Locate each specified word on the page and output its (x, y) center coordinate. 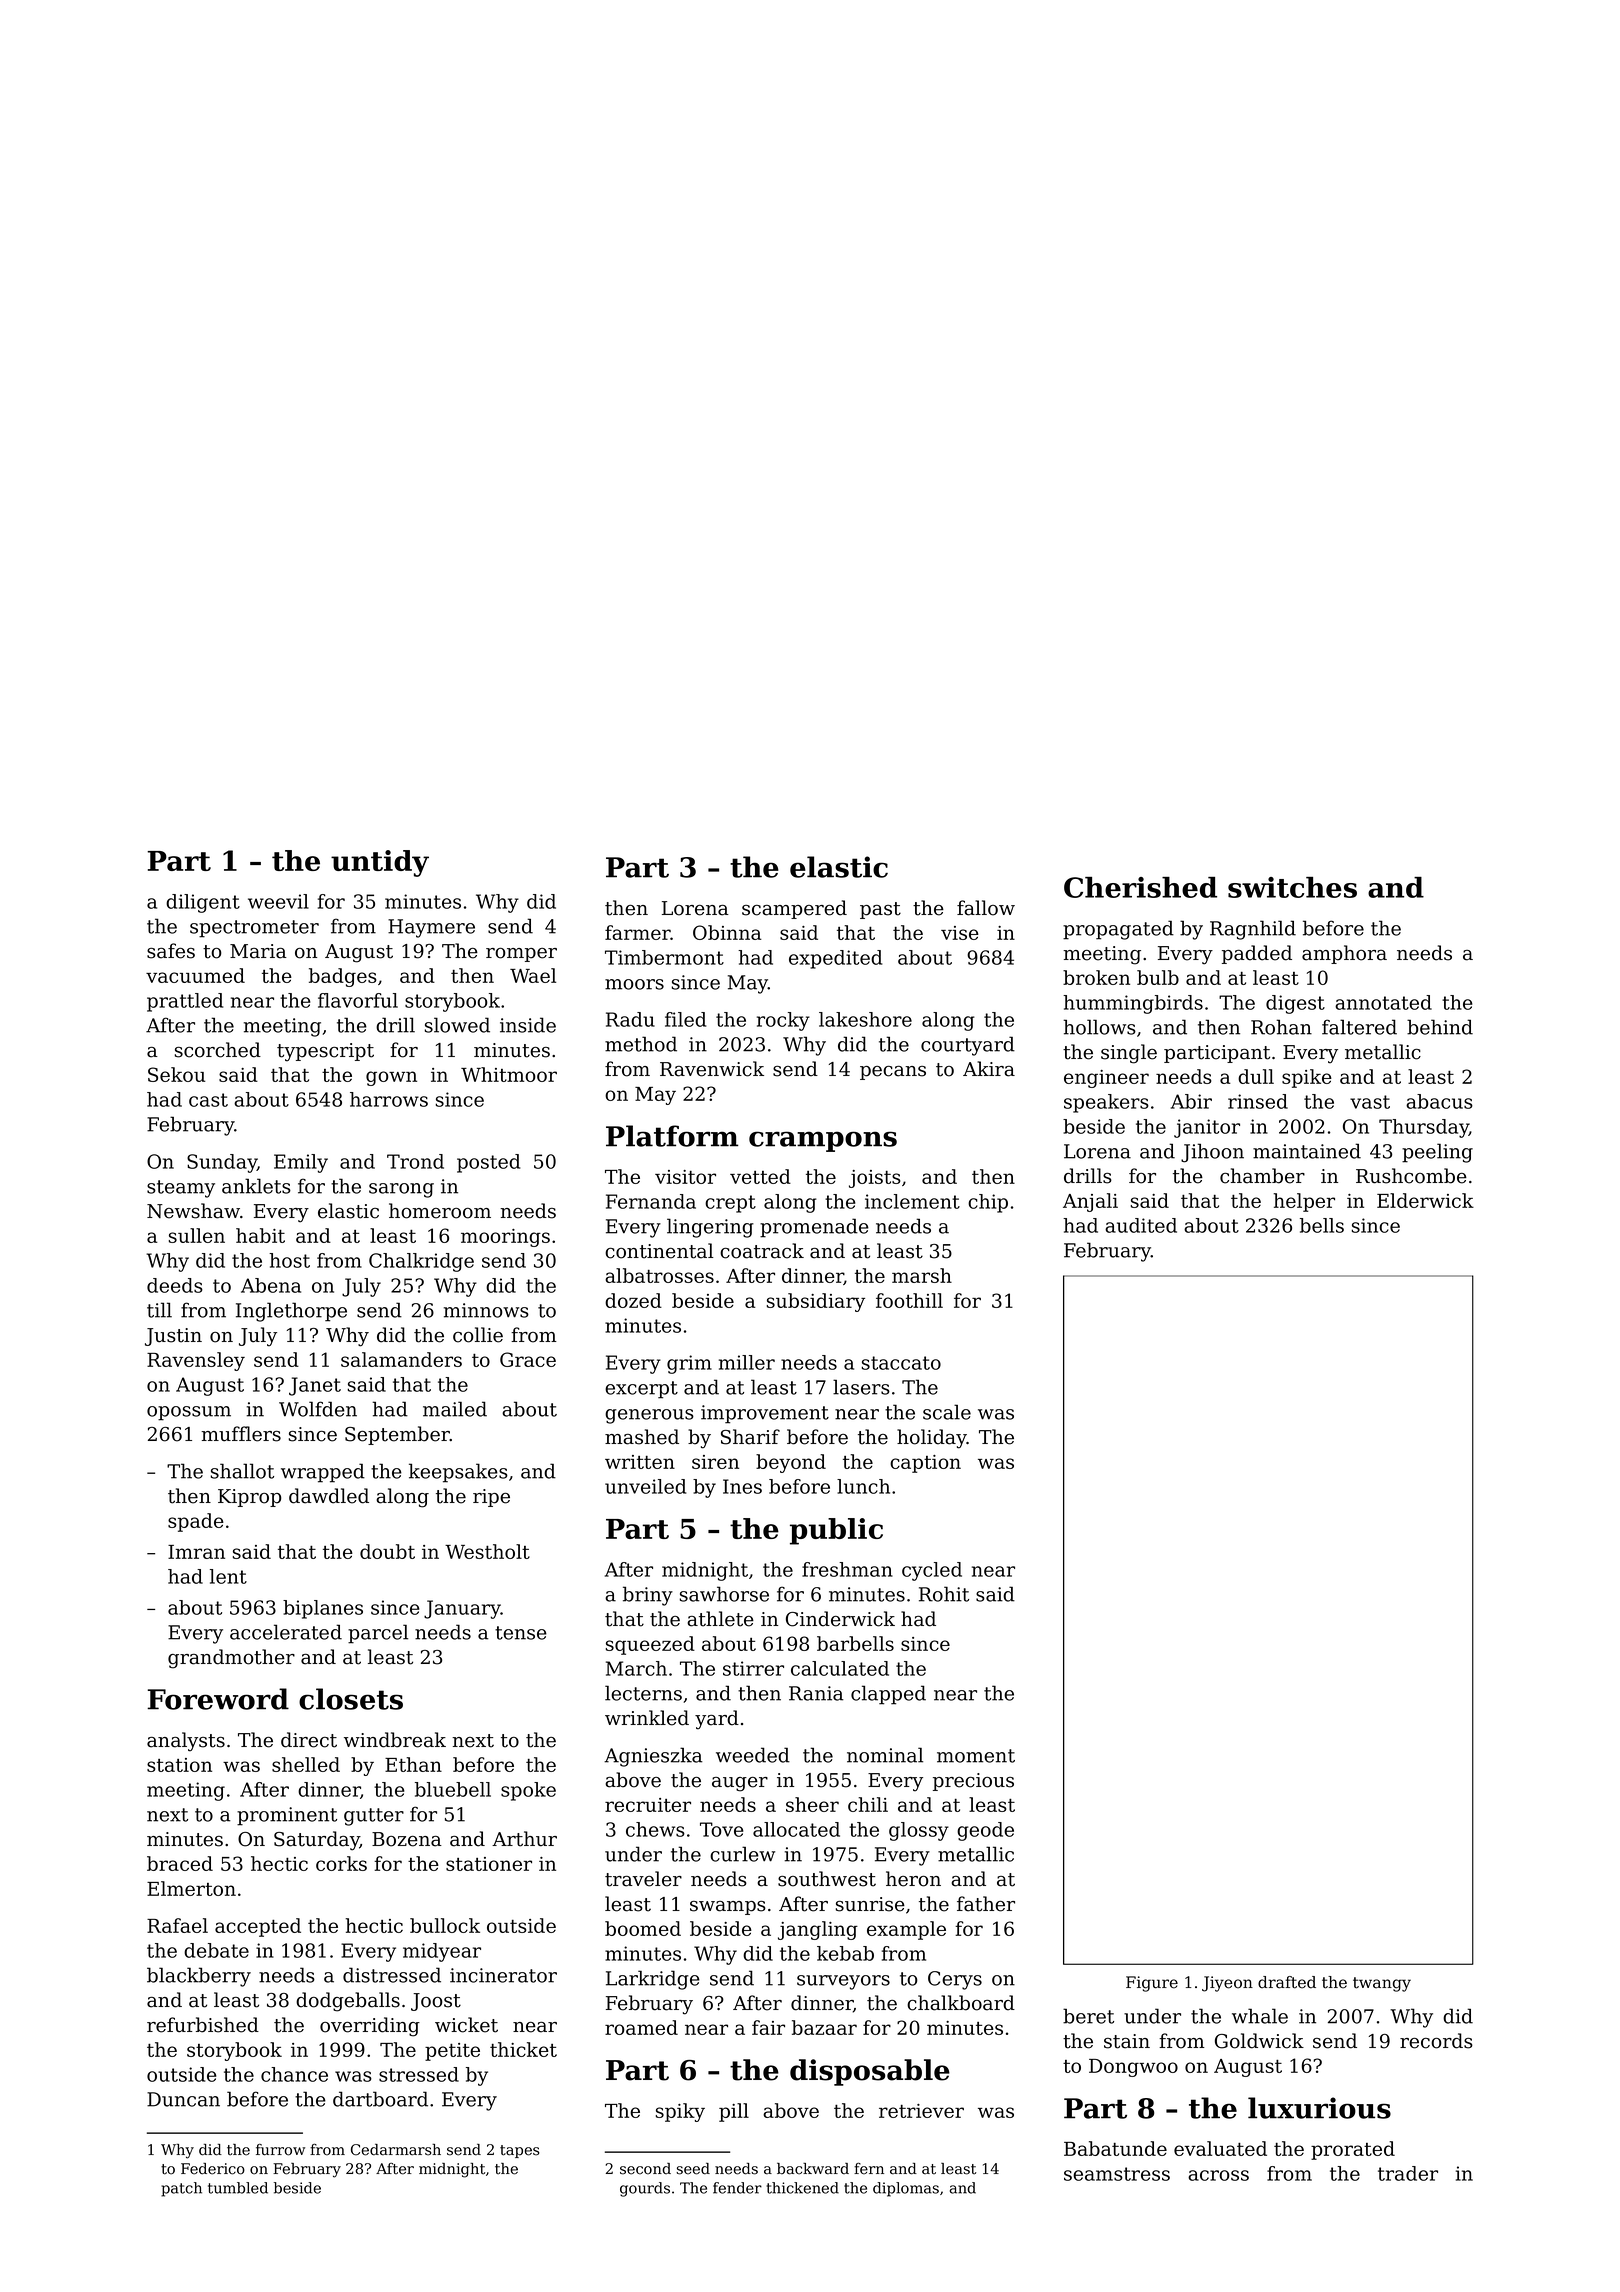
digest (1295, 1004)
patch (181, 2189)
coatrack (762, 1251)
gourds (645, 2189)
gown (391, 1078)
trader (1408, 2173)
